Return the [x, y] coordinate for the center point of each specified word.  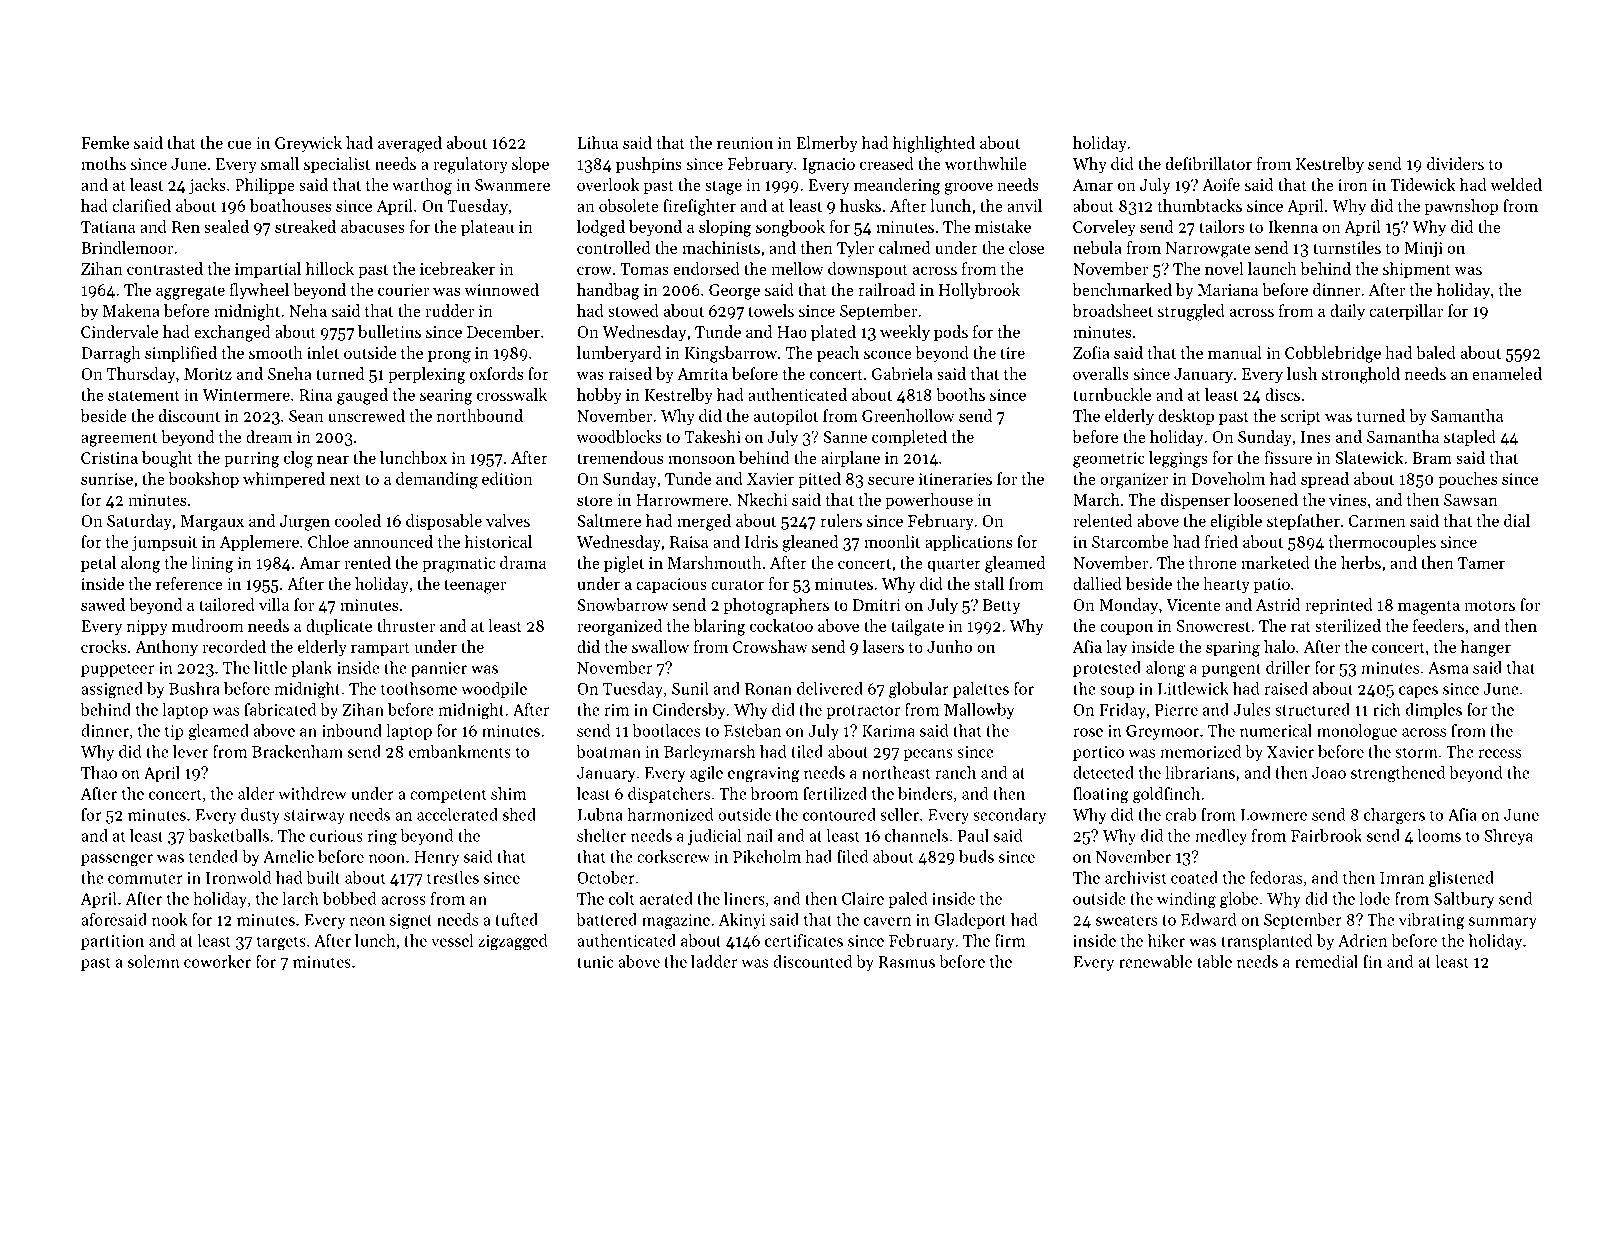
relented [1102, 520]
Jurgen [305, 523]
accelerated [457, 814]
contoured [839, 814]
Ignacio [828, 166]
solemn [154, 961]
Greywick [308, 144]
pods [951, 333]
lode [1374, 898]
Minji [1423, 250]
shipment [1417, 270]
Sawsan [1471, 500]
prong [449, 356]
